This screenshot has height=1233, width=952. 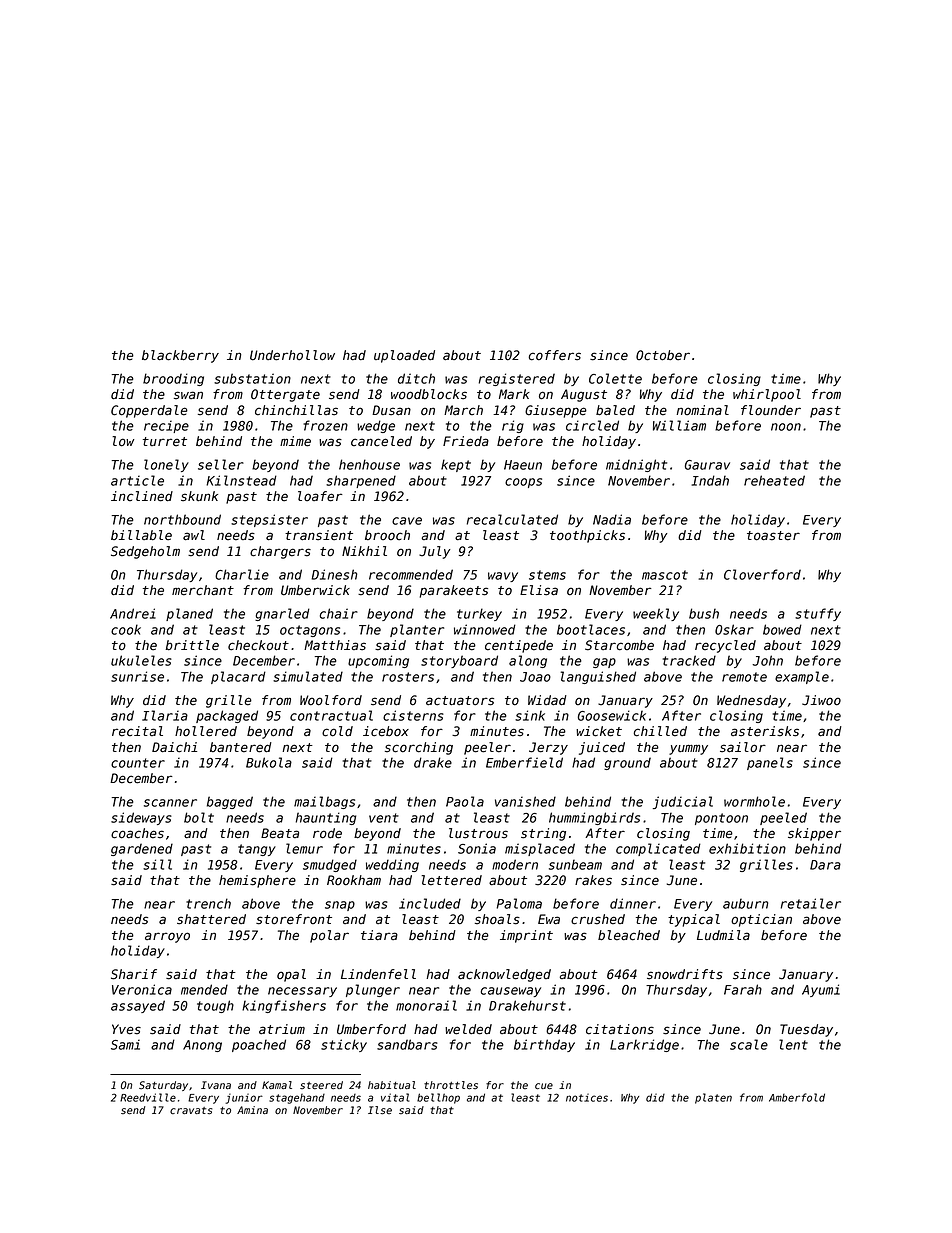 I want to click on Saturday, so click(x=163, y=1086).
